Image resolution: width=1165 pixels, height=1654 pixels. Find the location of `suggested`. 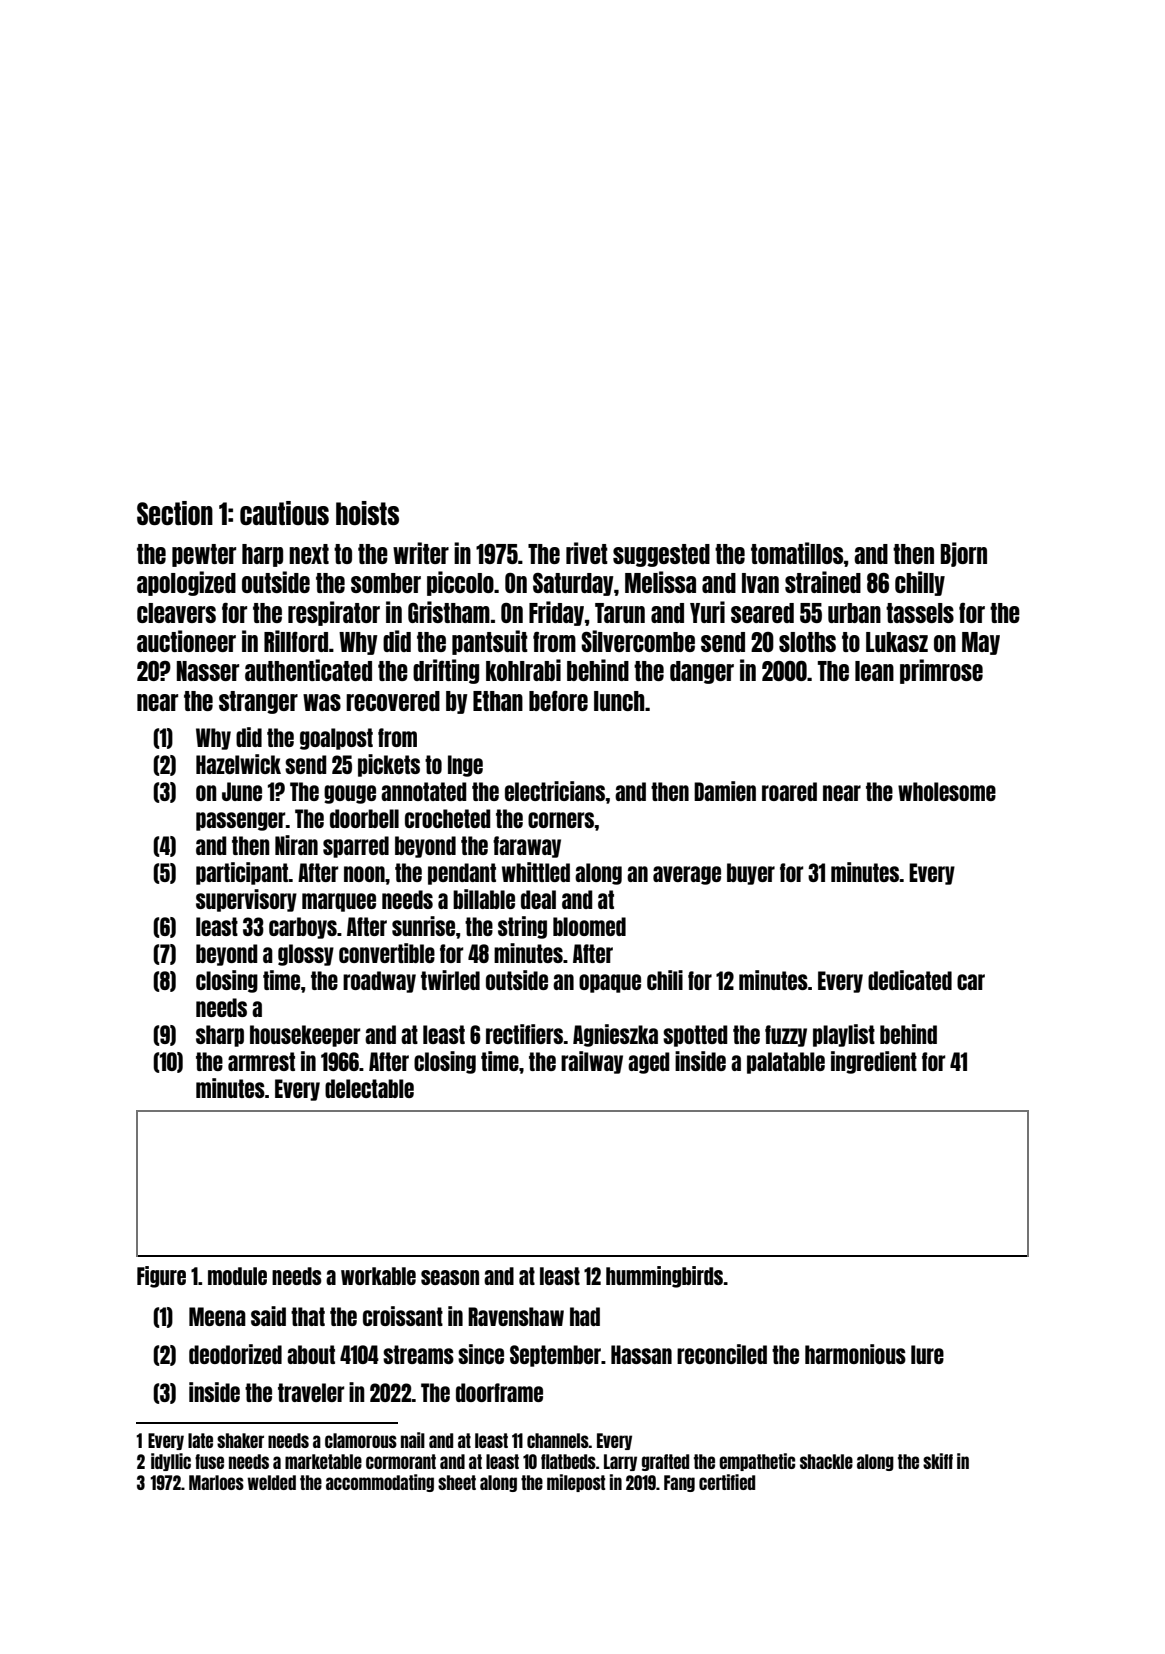

suggested is located at coordinates (661, 555).
